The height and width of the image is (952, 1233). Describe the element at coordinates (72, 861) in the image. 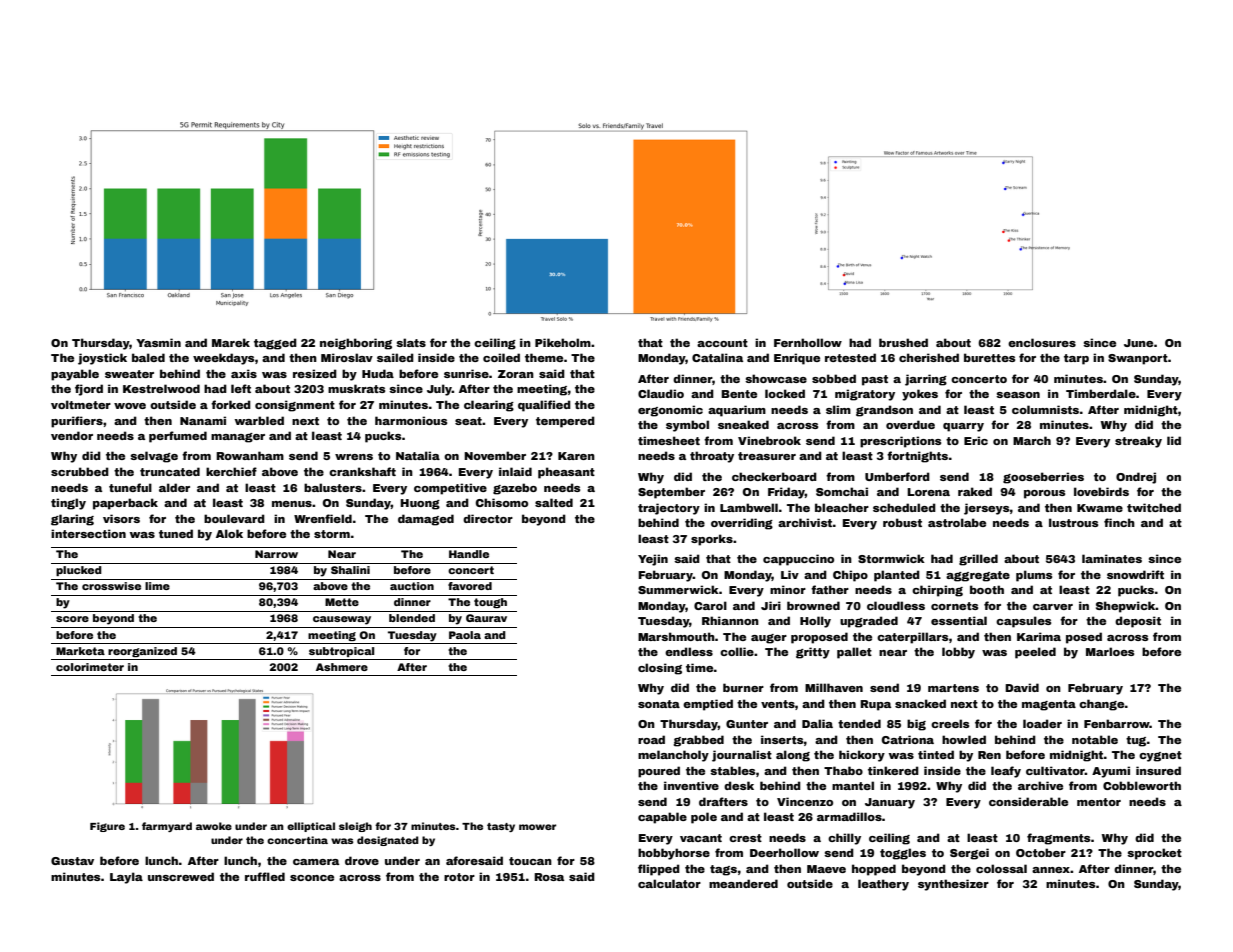

I see `Gustav` at that location.
